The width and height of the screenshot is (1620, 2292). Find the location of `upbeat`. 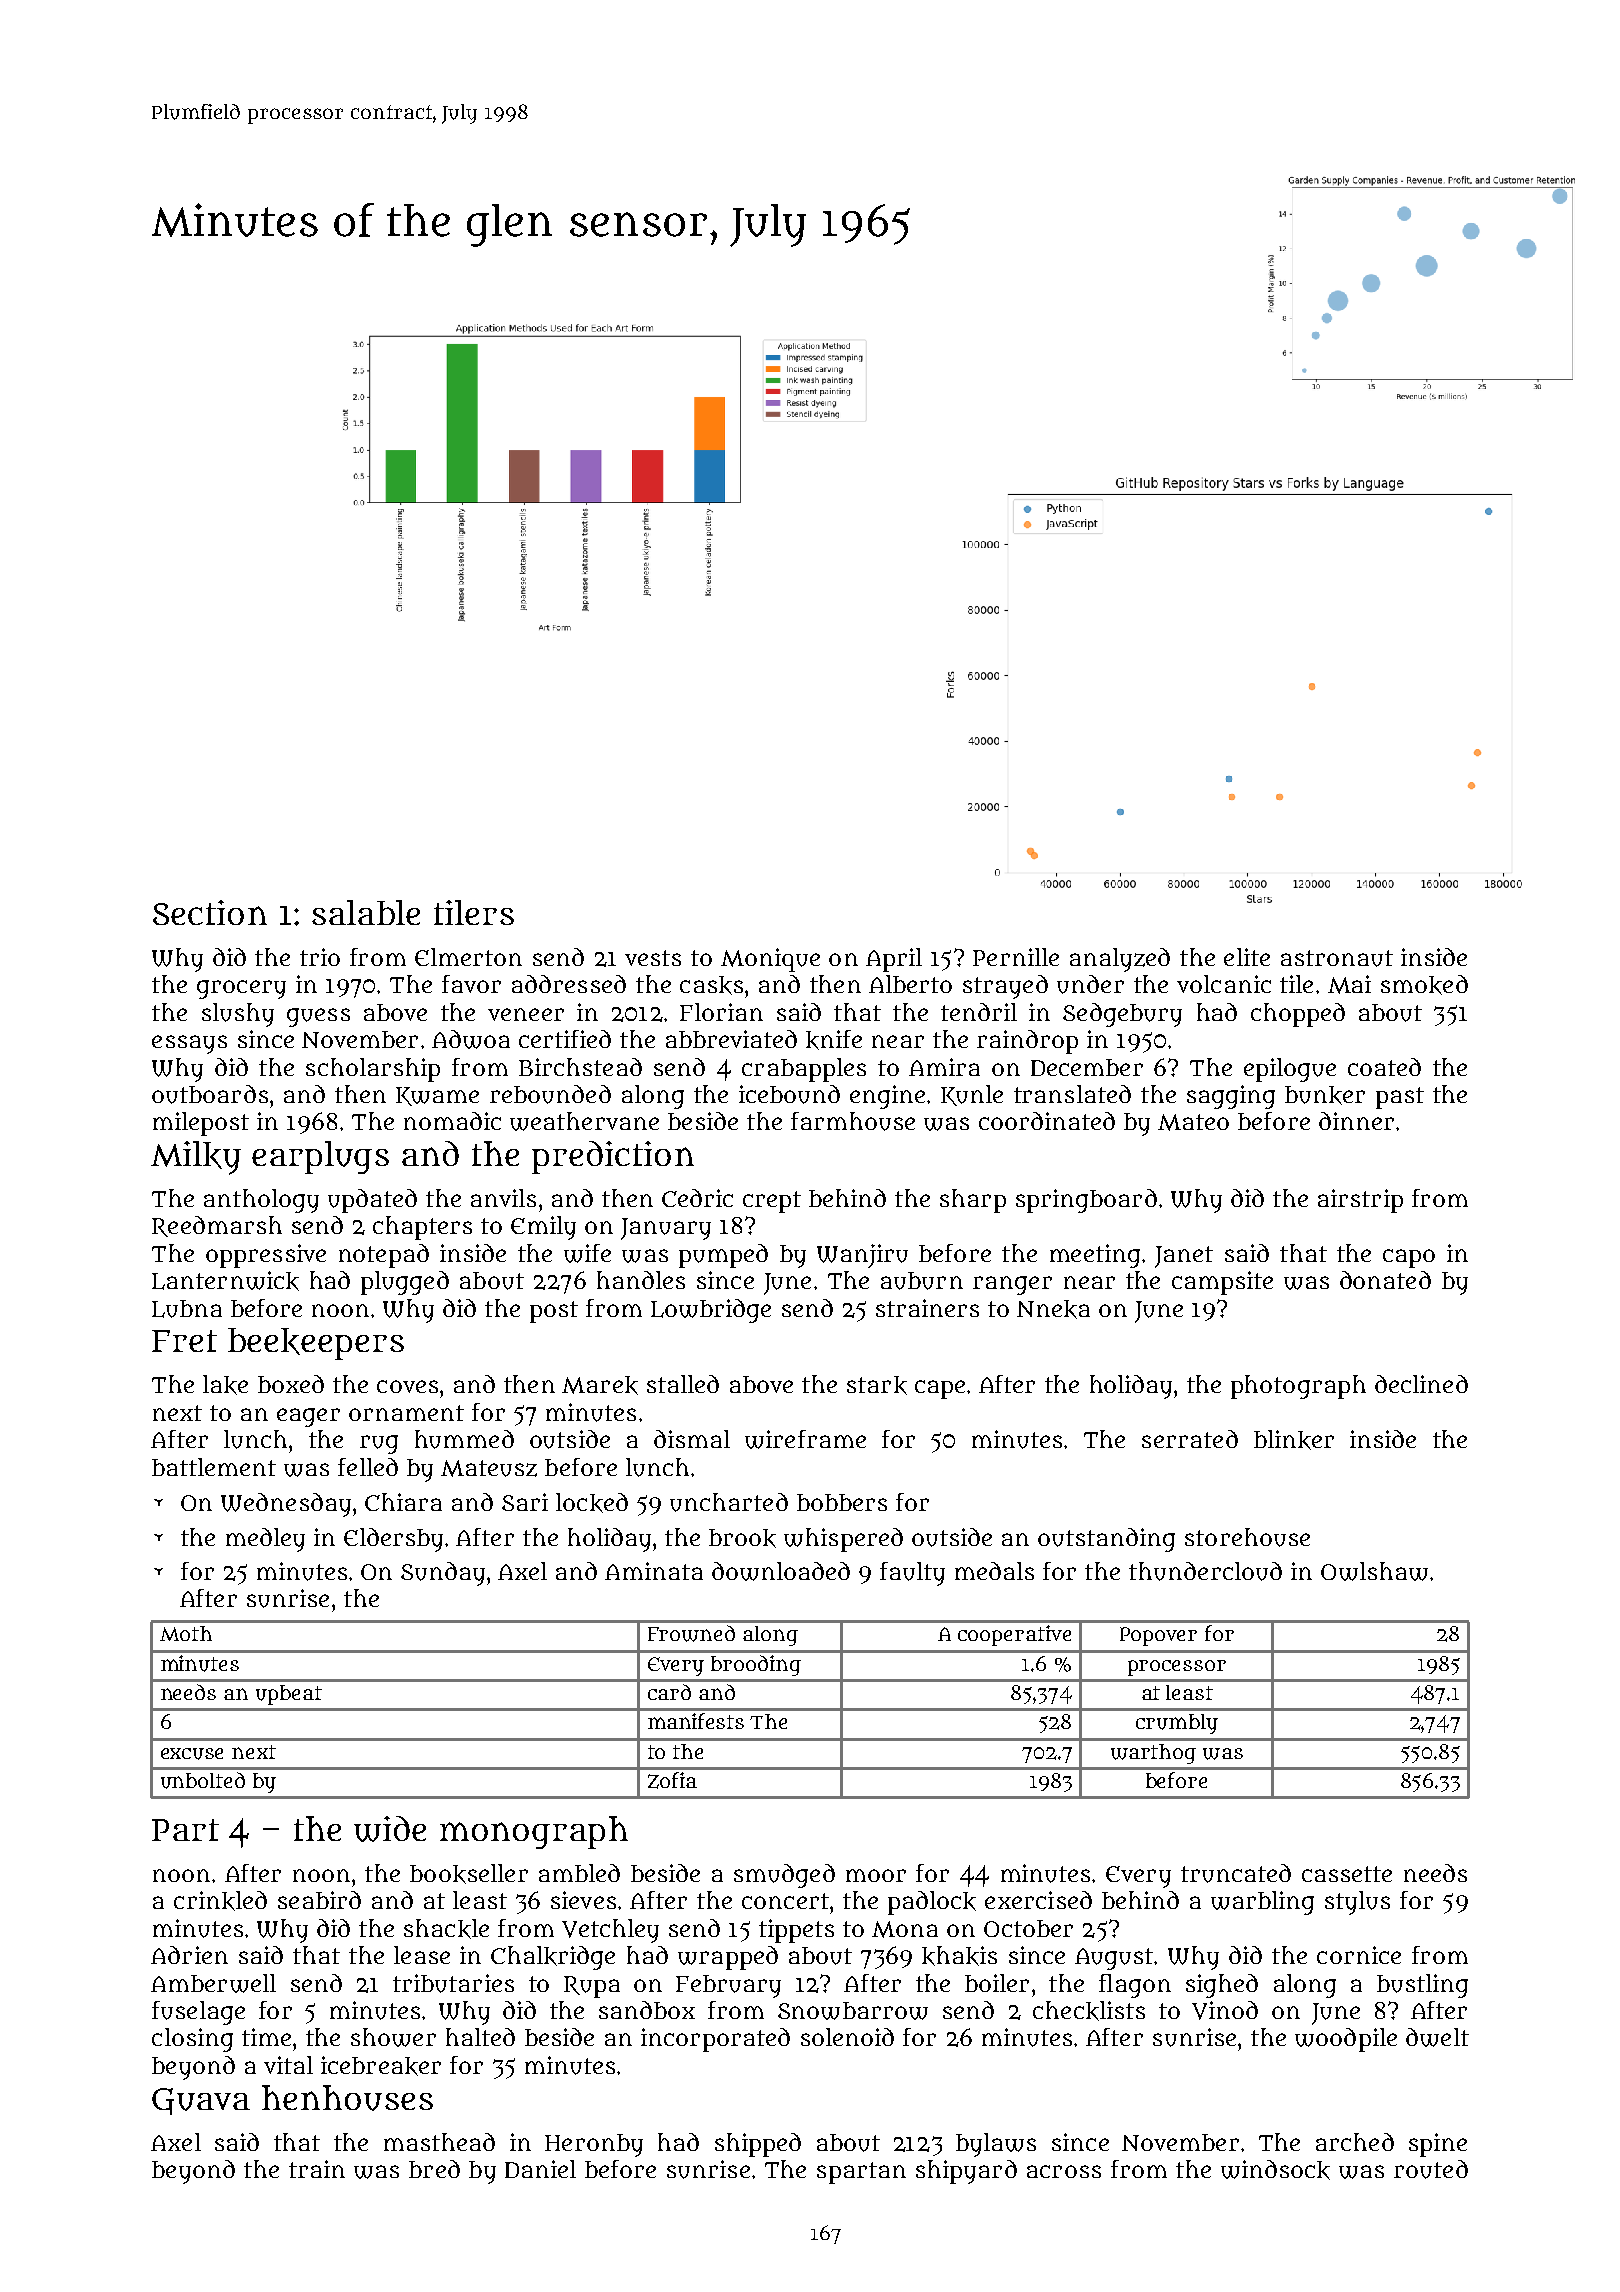

upbeat is located at coordinates (289, 1695).
